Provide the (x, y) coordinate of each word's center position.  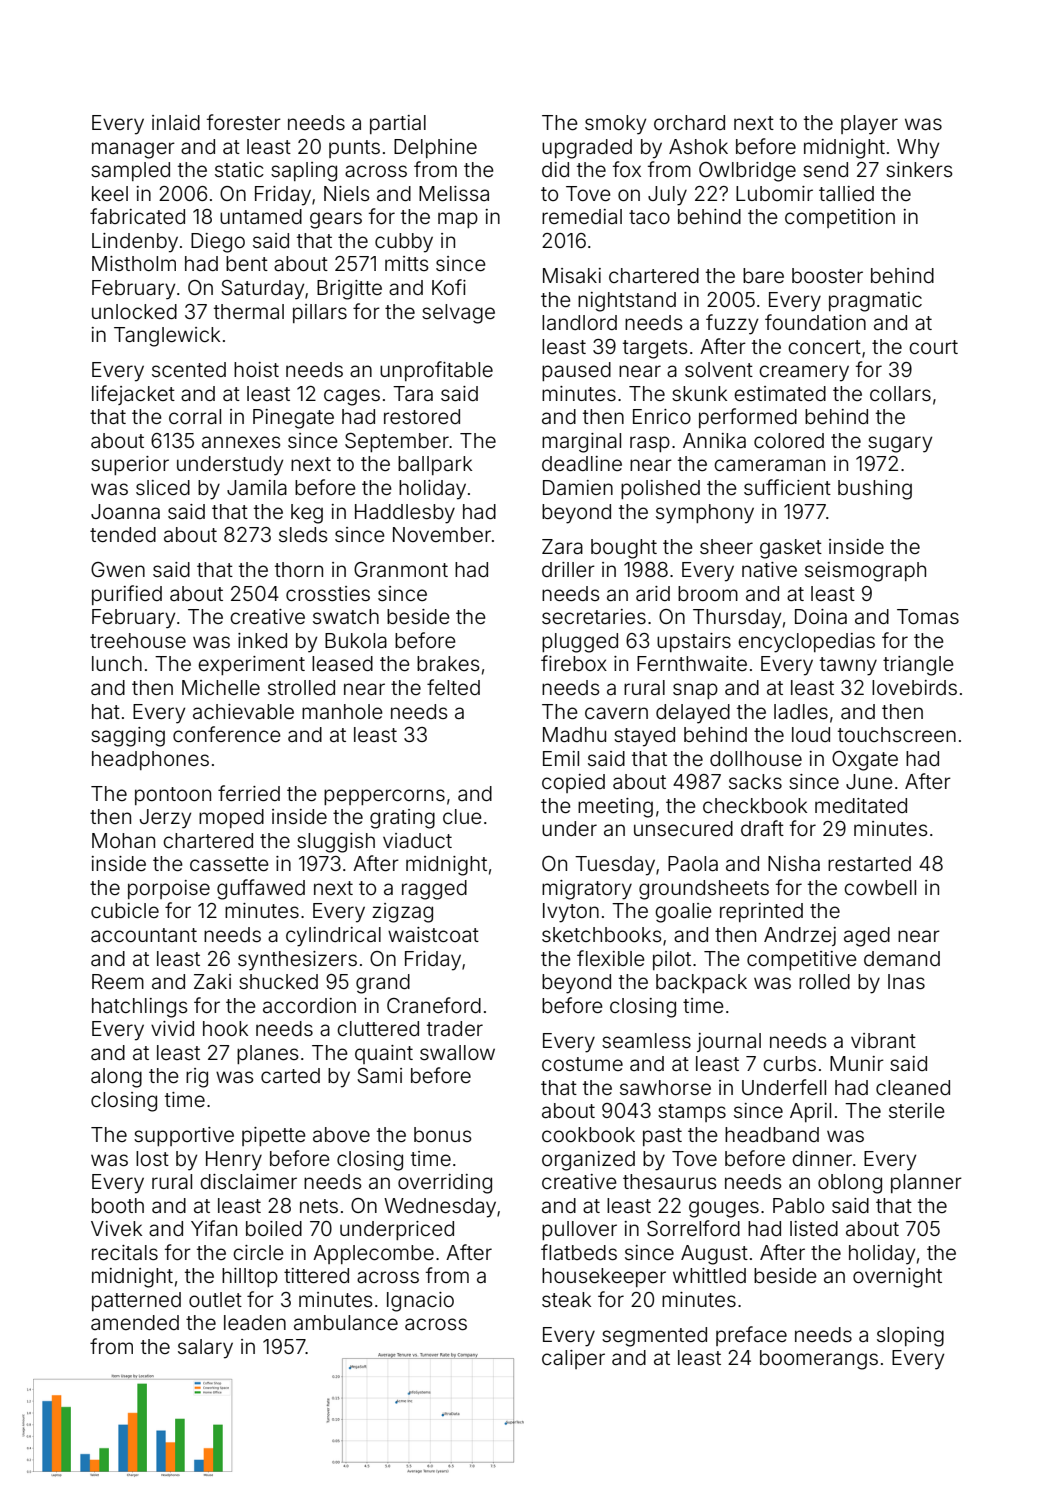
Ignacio (420, 1302)
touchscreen (897, 734)
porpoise (169, 889)
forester (244, 122)
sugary (900, 444)
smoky (615, 125)
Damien (578, 487)
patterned (136, 1301)
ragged (434, 890)
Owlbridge (747, 172)
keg (307, 514)
